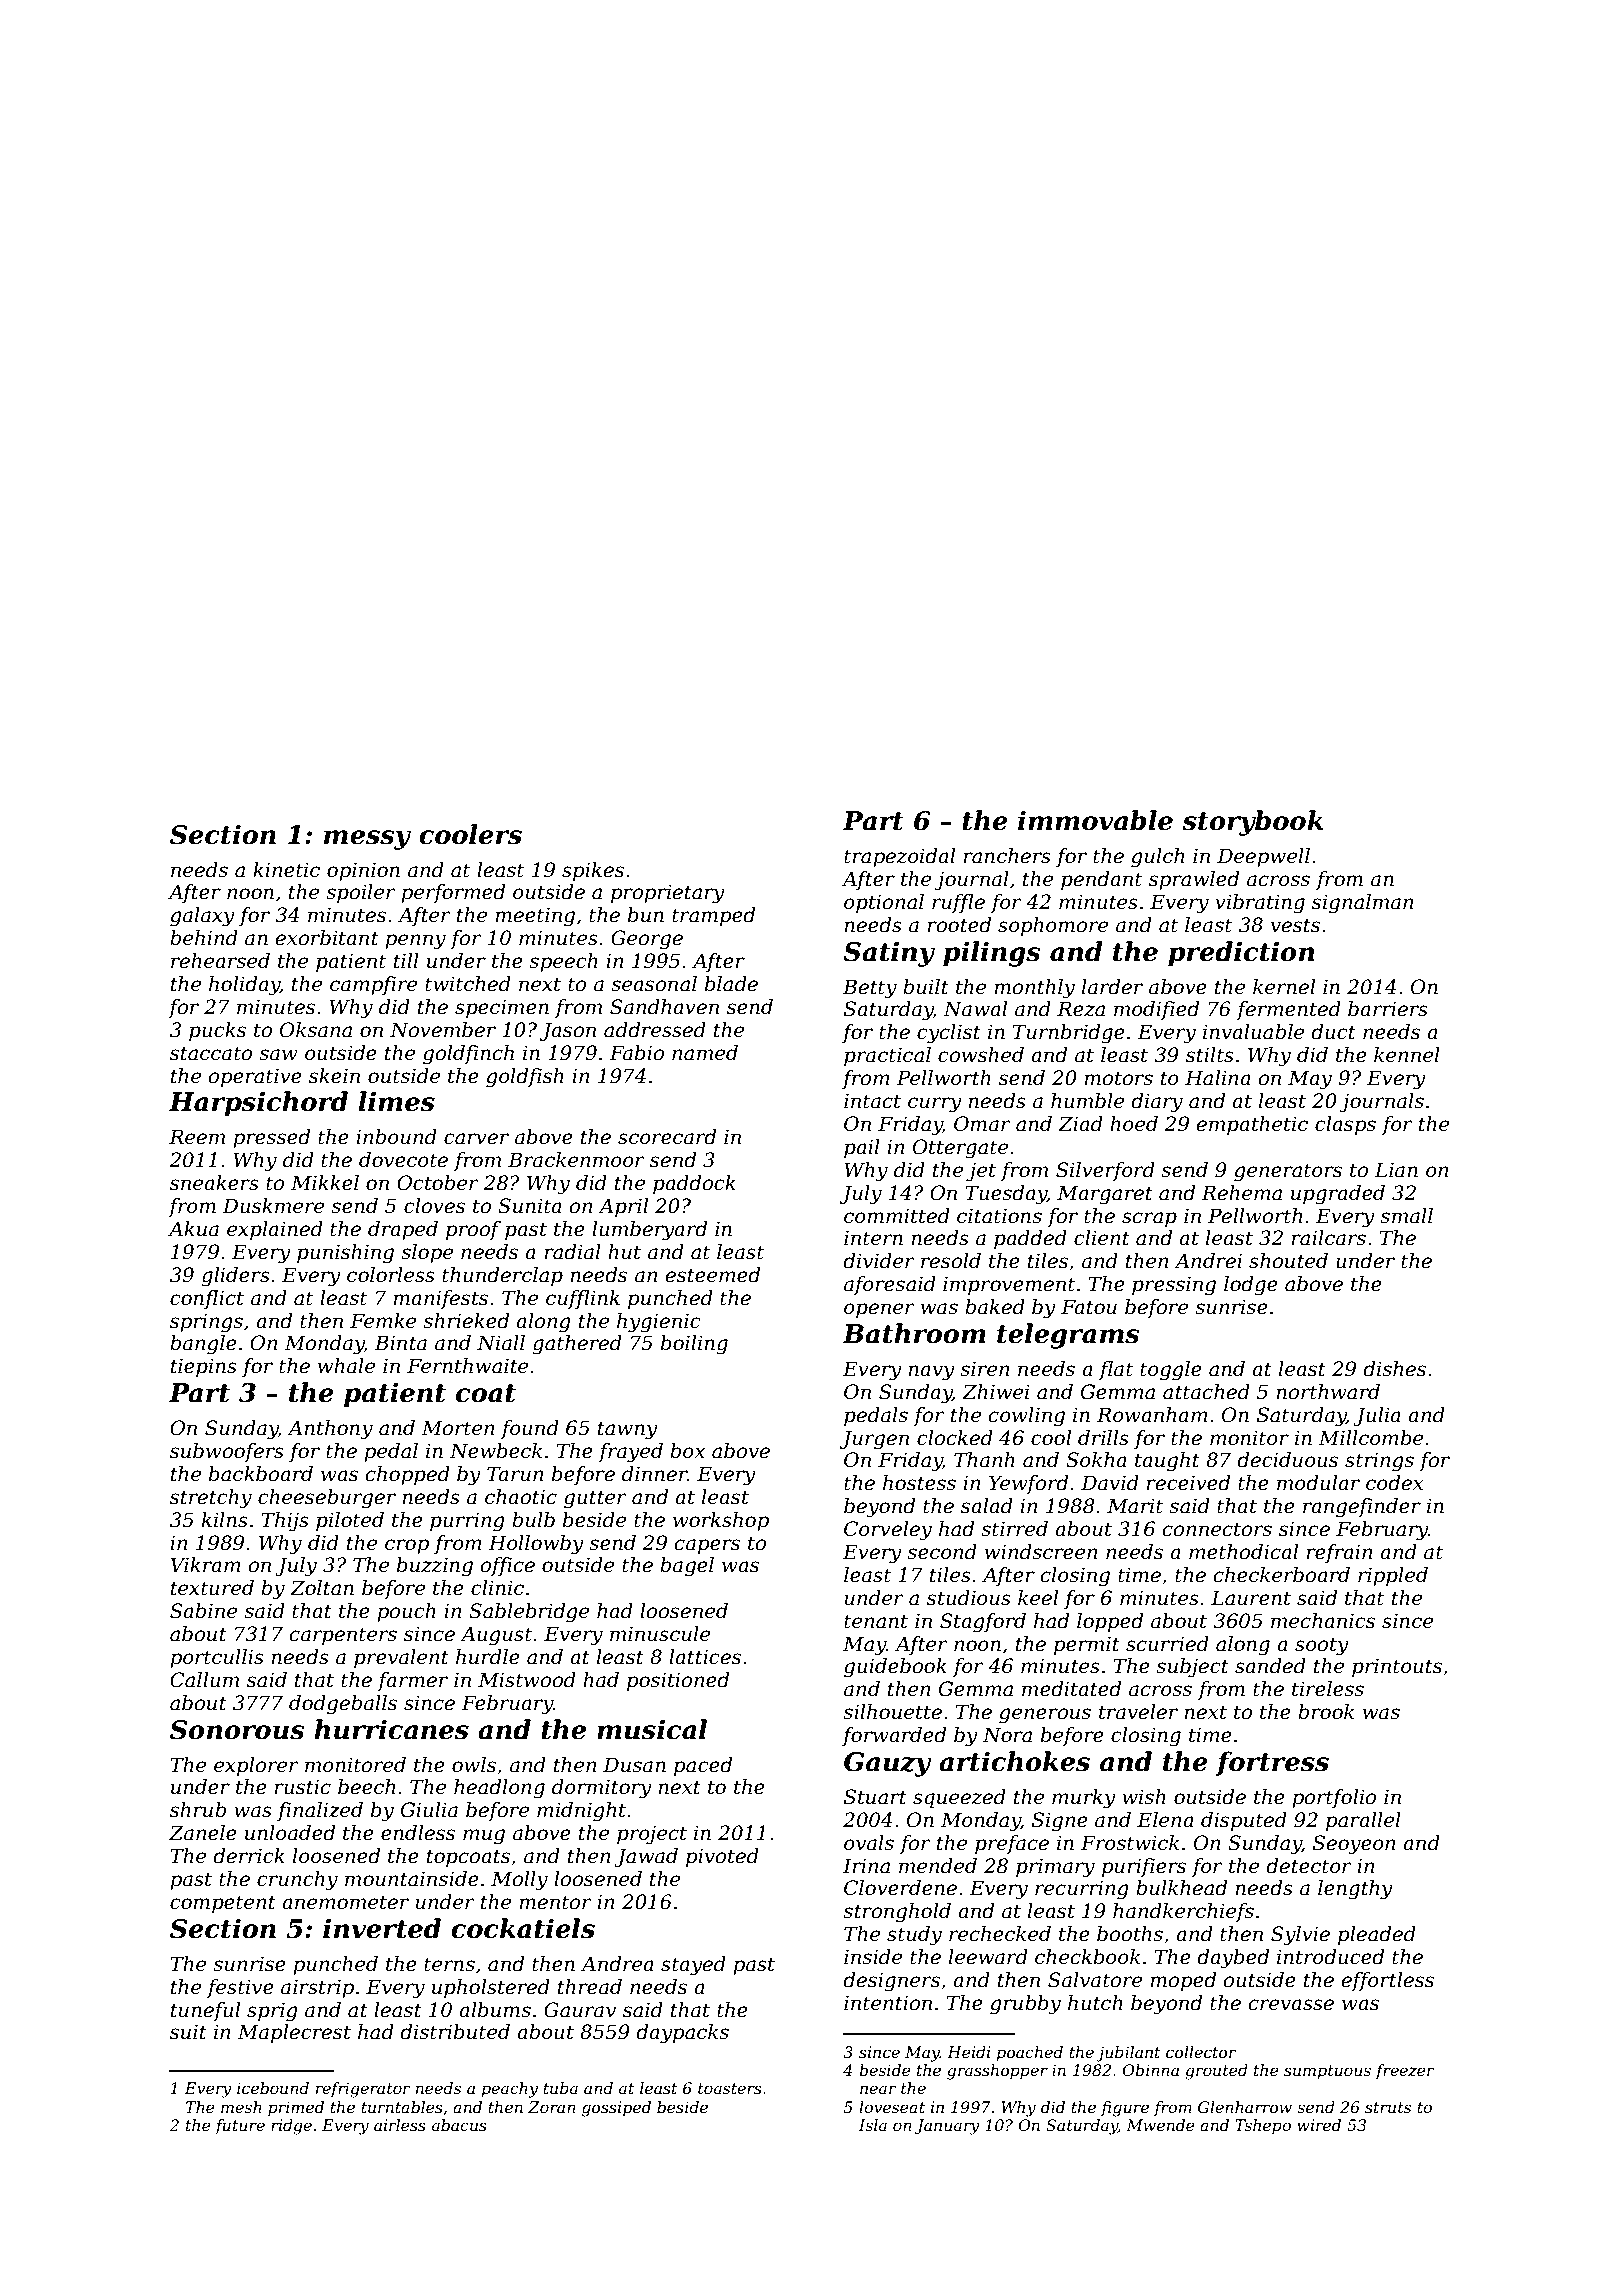  What do you see at coordinates (873, 1238) in the screenshot?
I see `intern` at bounding box center [873, 1238].
